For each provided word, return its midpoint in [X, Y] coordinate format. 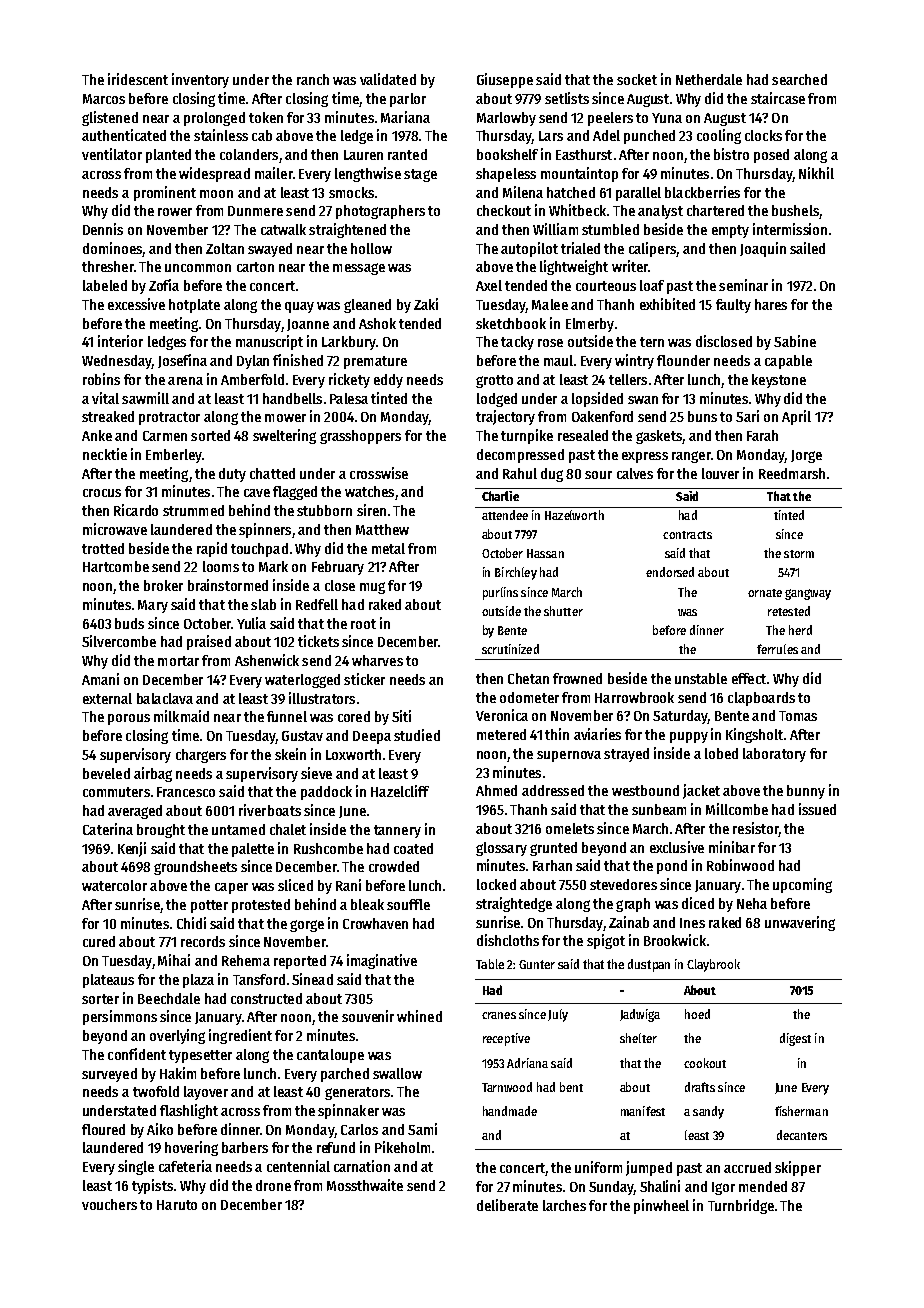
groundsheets [195, 868]
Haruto [177, 1205]
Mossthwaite [365, 1185]
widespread [214, 174]
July [558, 1015]
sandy [708, 1112]
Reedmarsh [792, 473]
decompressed [520, 456]
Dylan [253, 362]
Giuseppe [505, 80]
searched [799, 79]
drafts [700, 1087]
